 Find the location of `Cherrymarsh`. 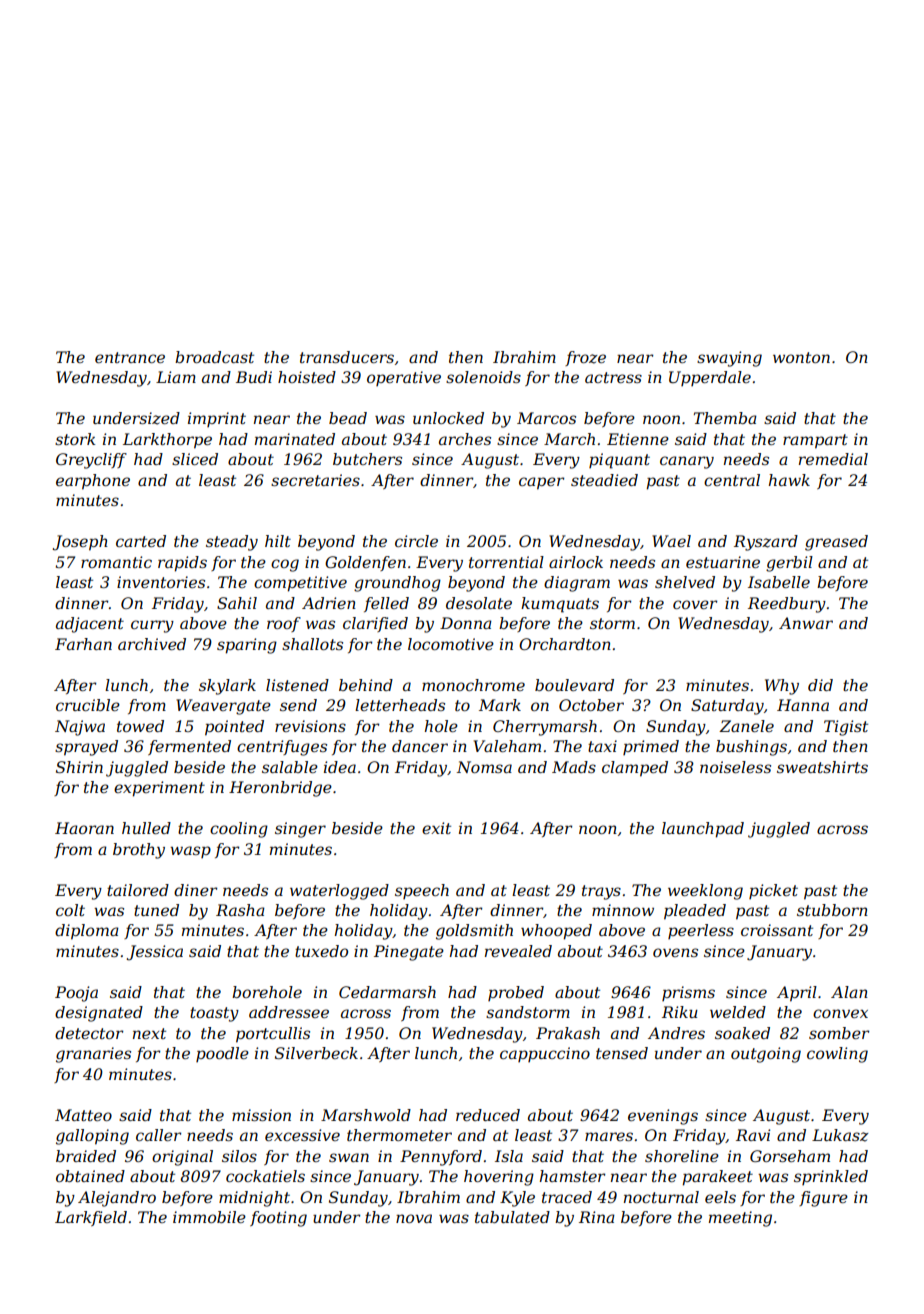

Cherrymarsh is located at coordinates (545, 728).
